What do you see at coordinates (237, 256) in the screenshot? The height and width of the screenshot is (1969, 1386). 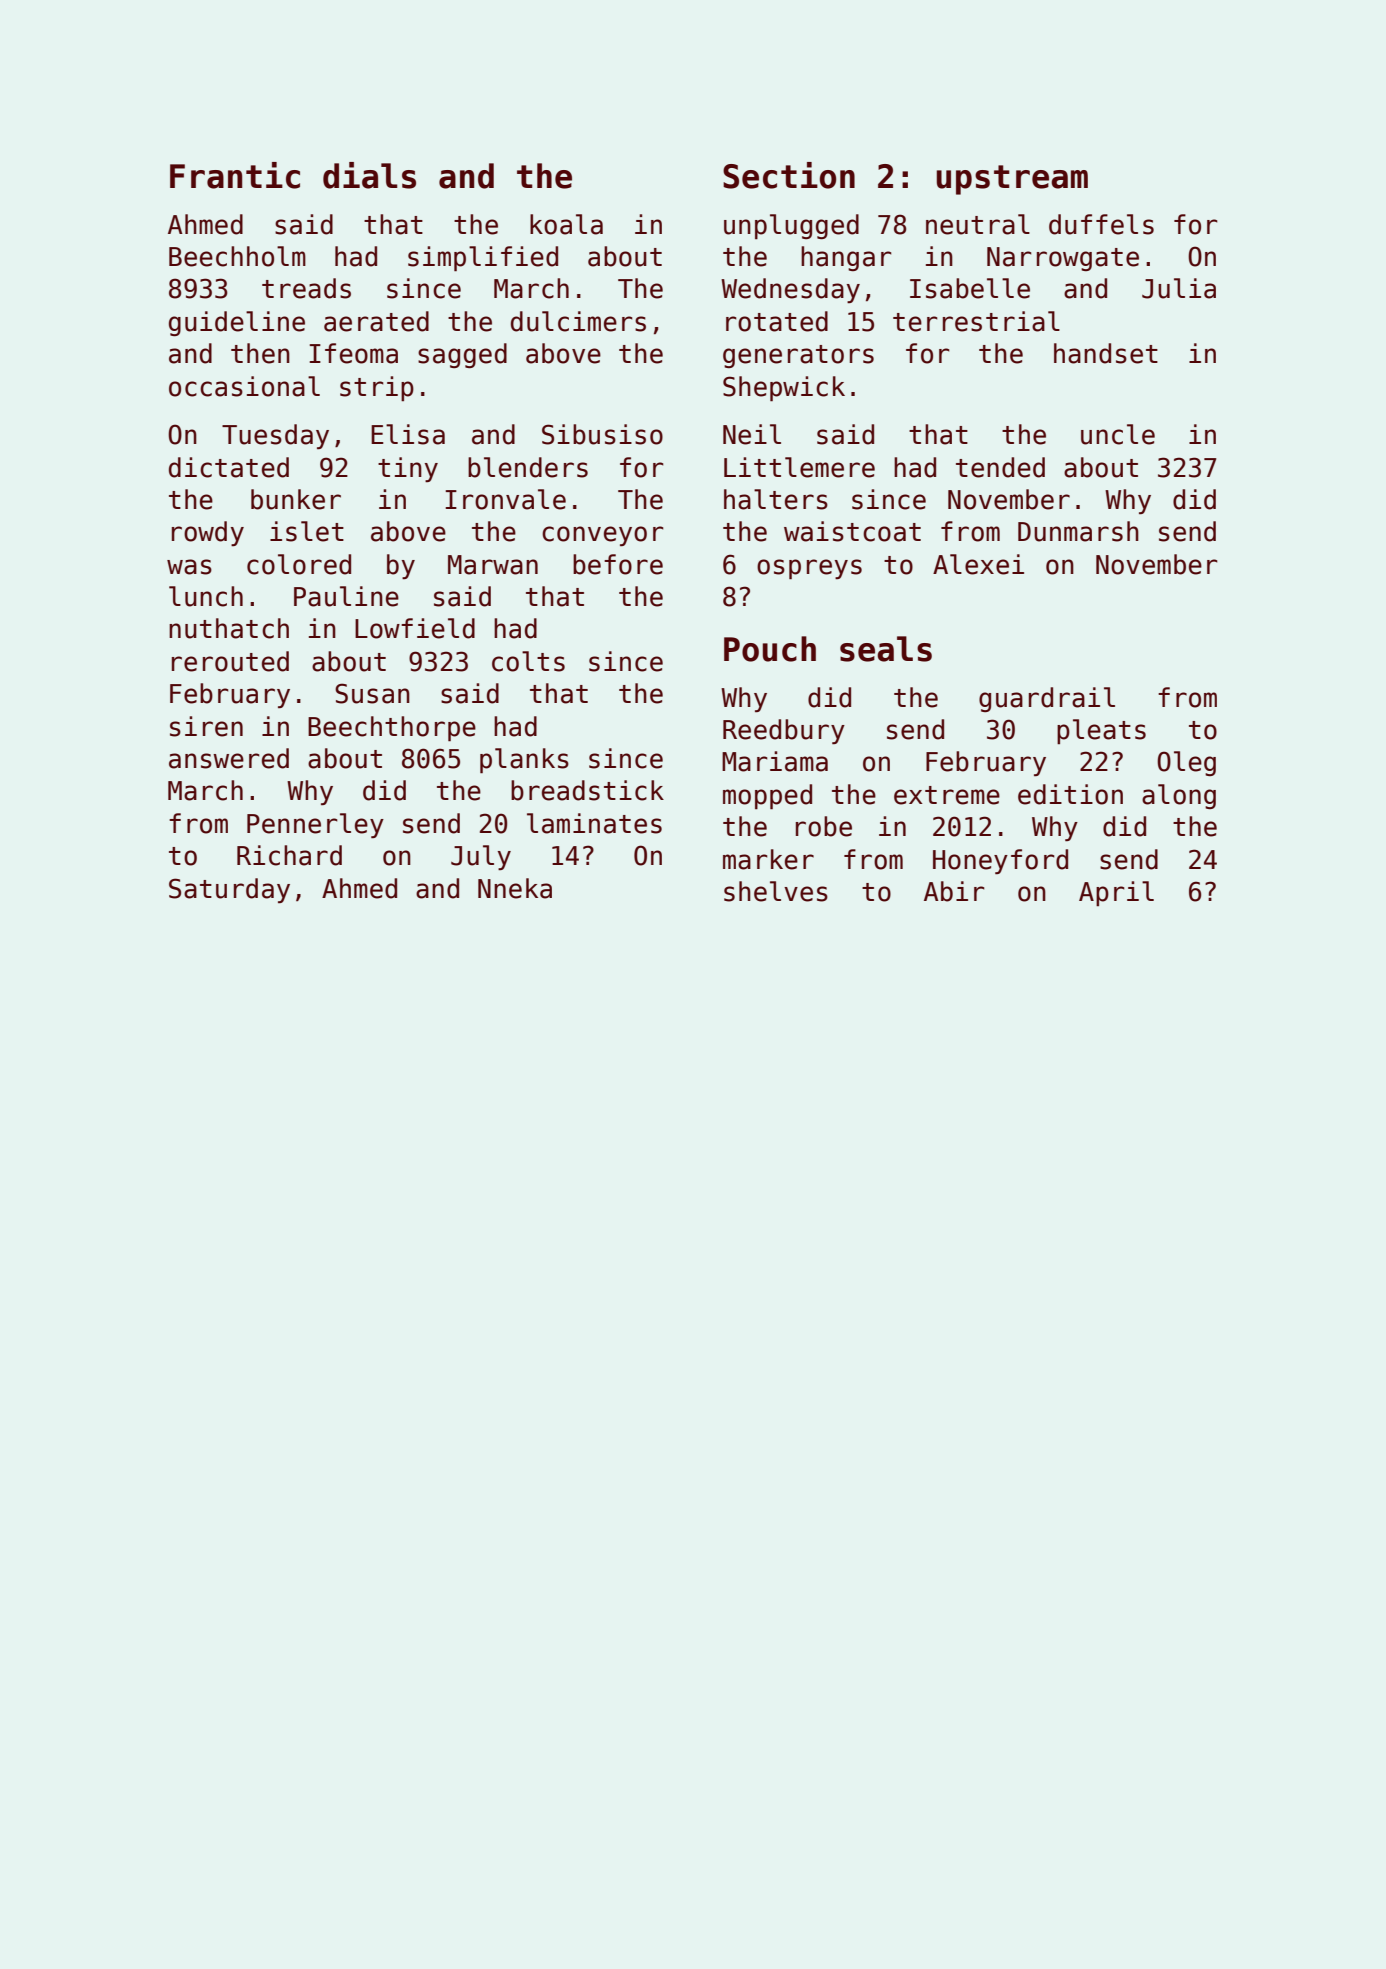 I see `Beechholm` at bounding box center [237, 256].
